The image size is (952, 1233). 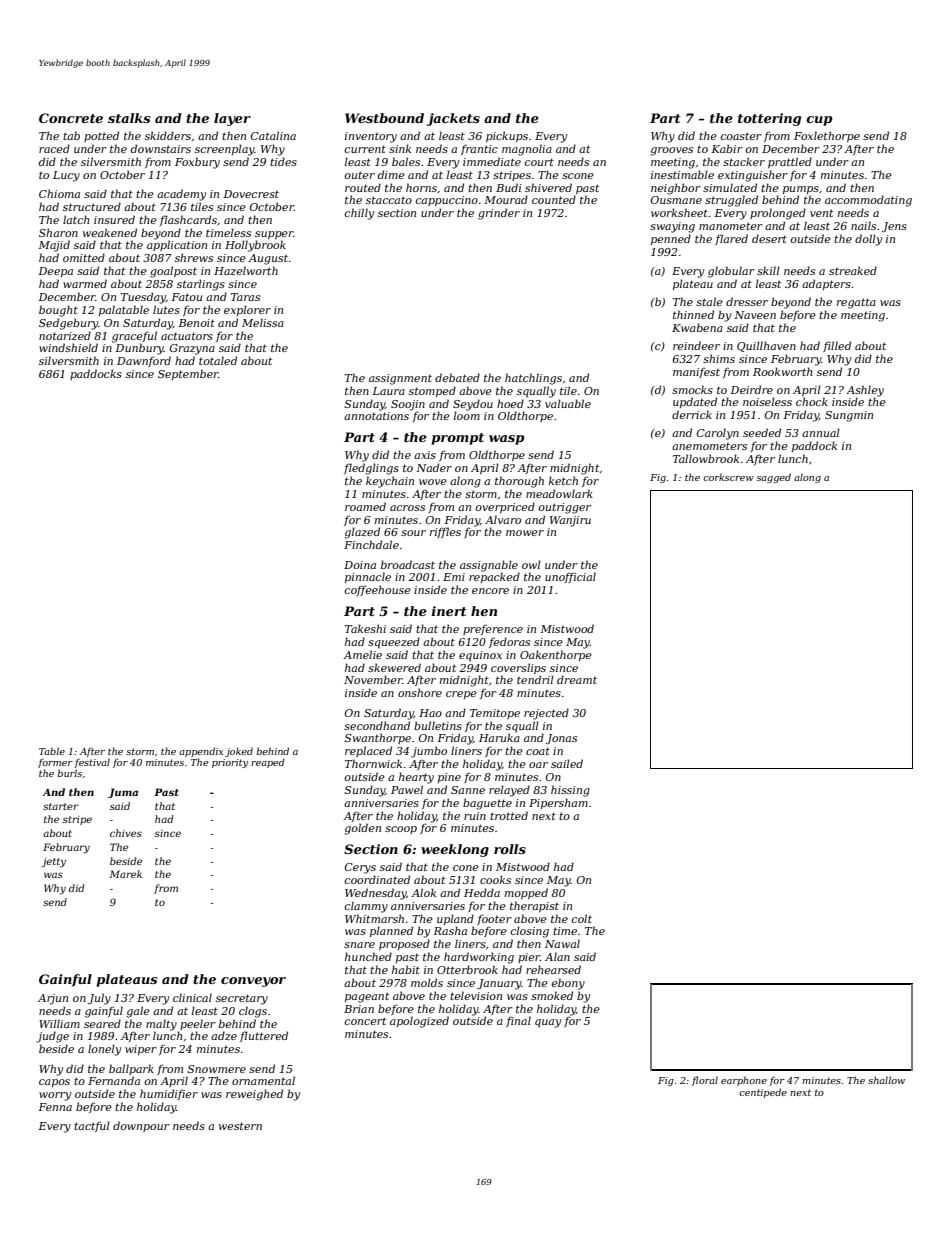 I want to click on western, so click(x=240, y=1126).
